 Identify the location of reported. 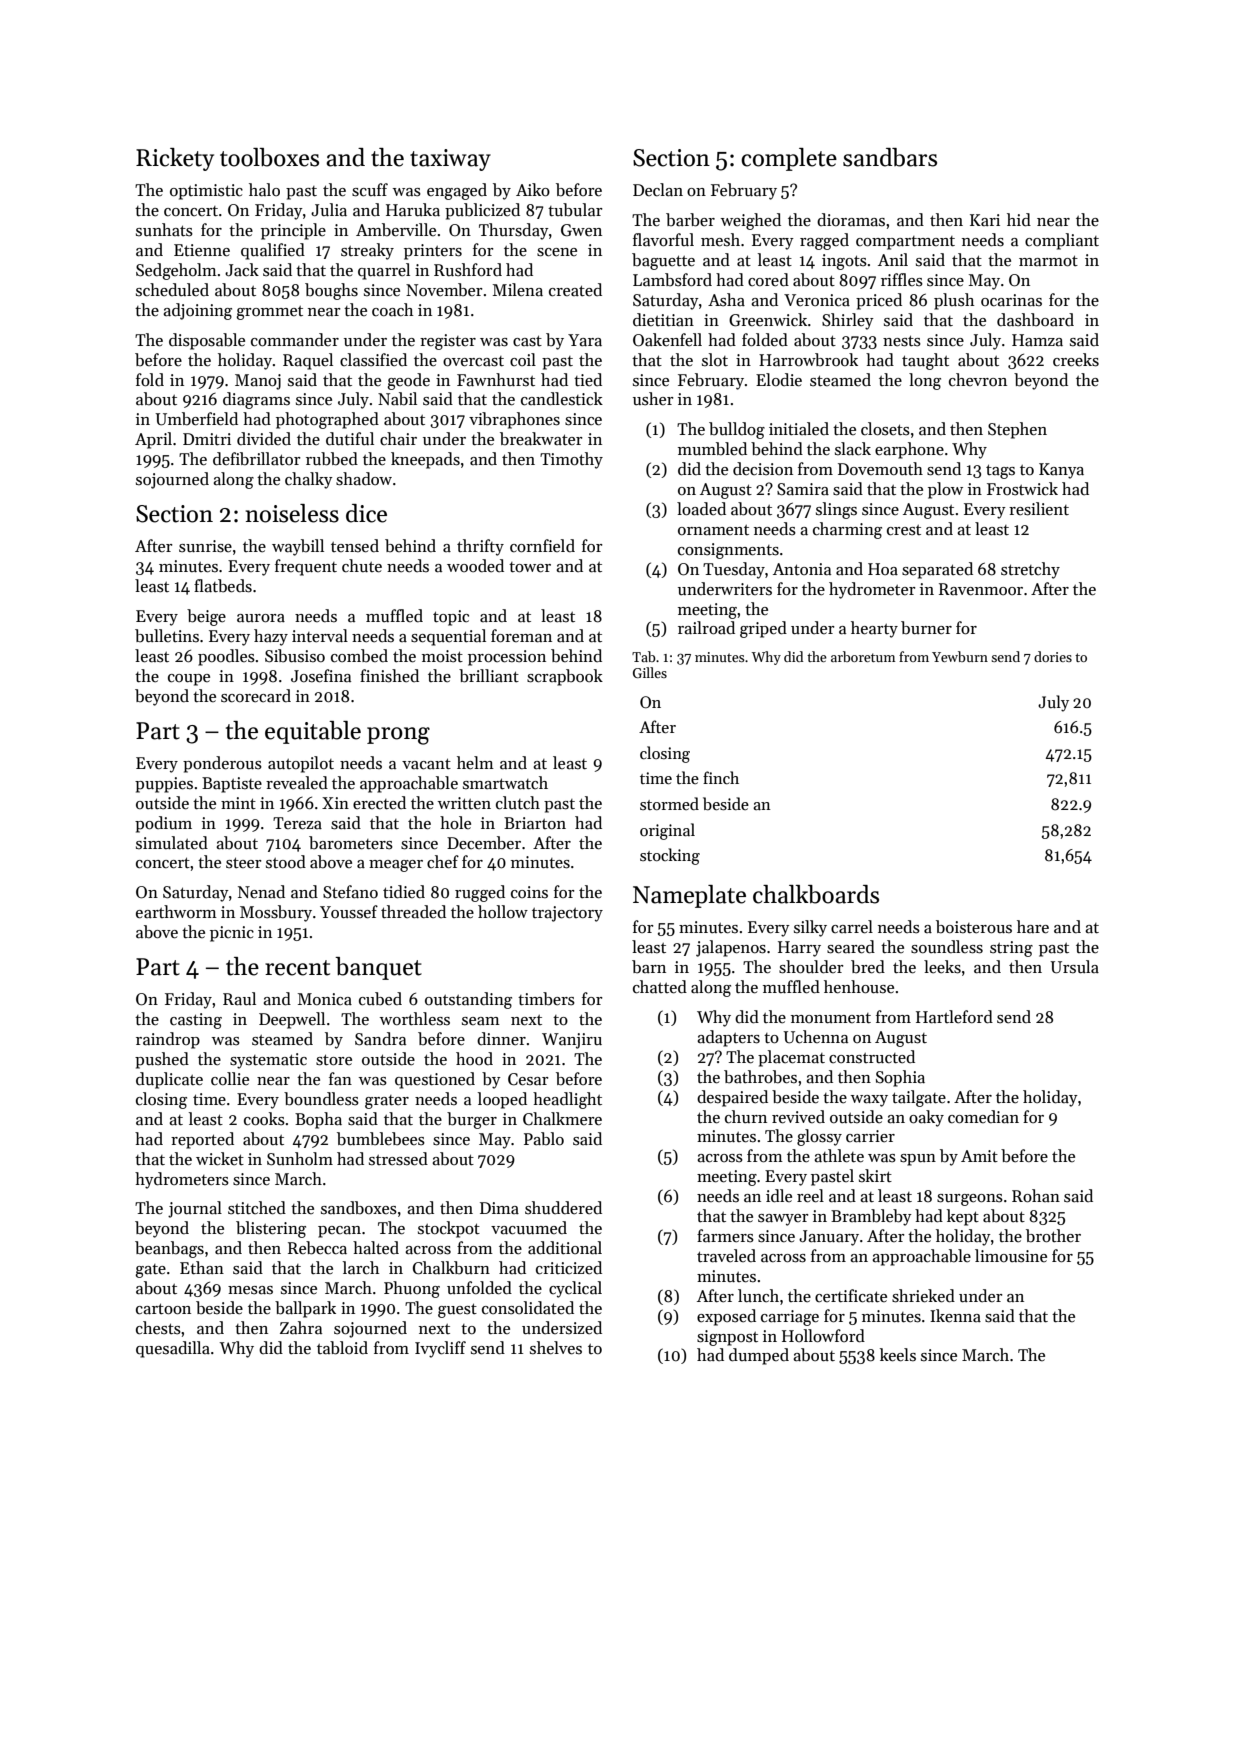
(202, 1140).
